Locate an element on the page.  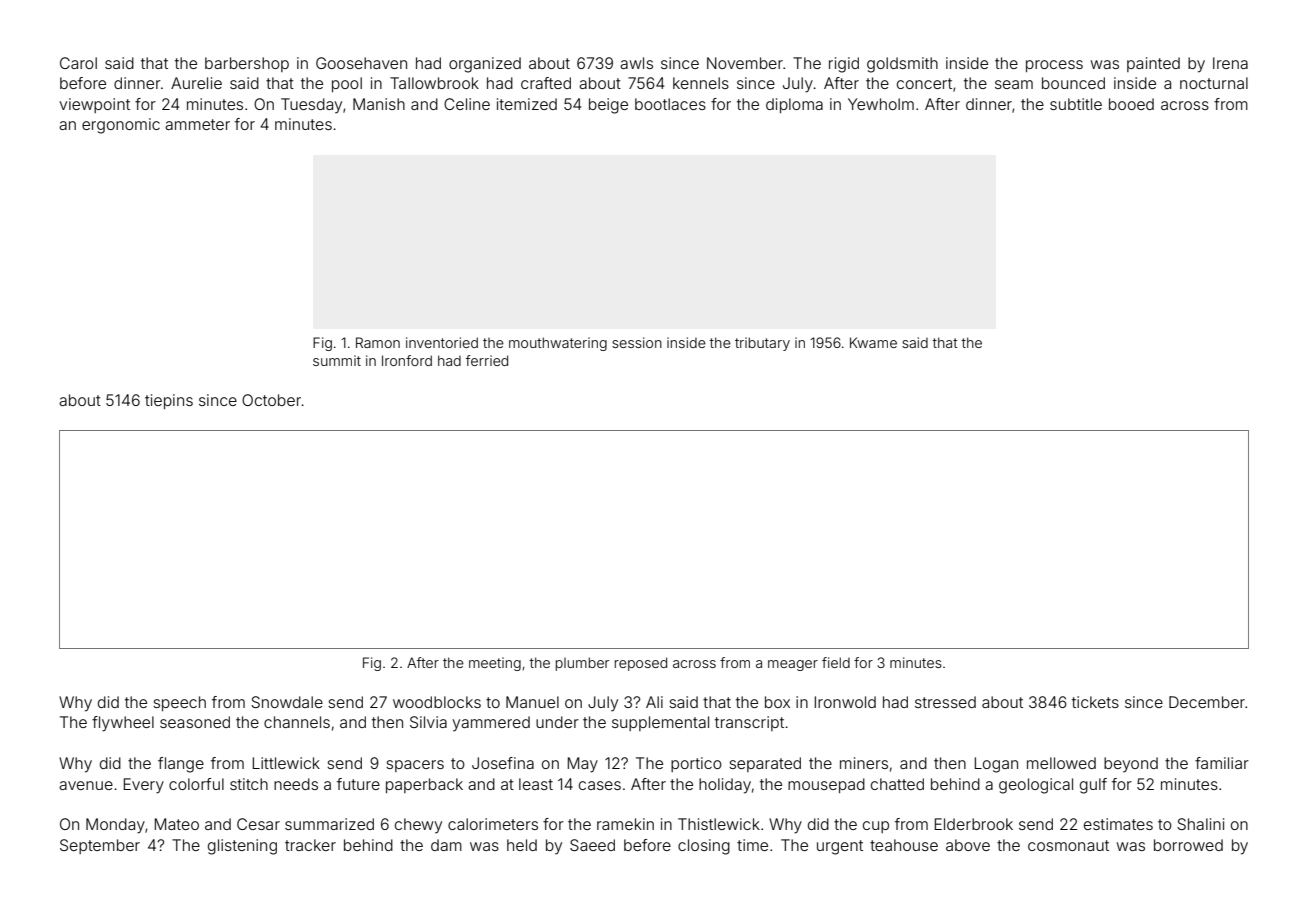
speech is located at coordinates (179, 703).
